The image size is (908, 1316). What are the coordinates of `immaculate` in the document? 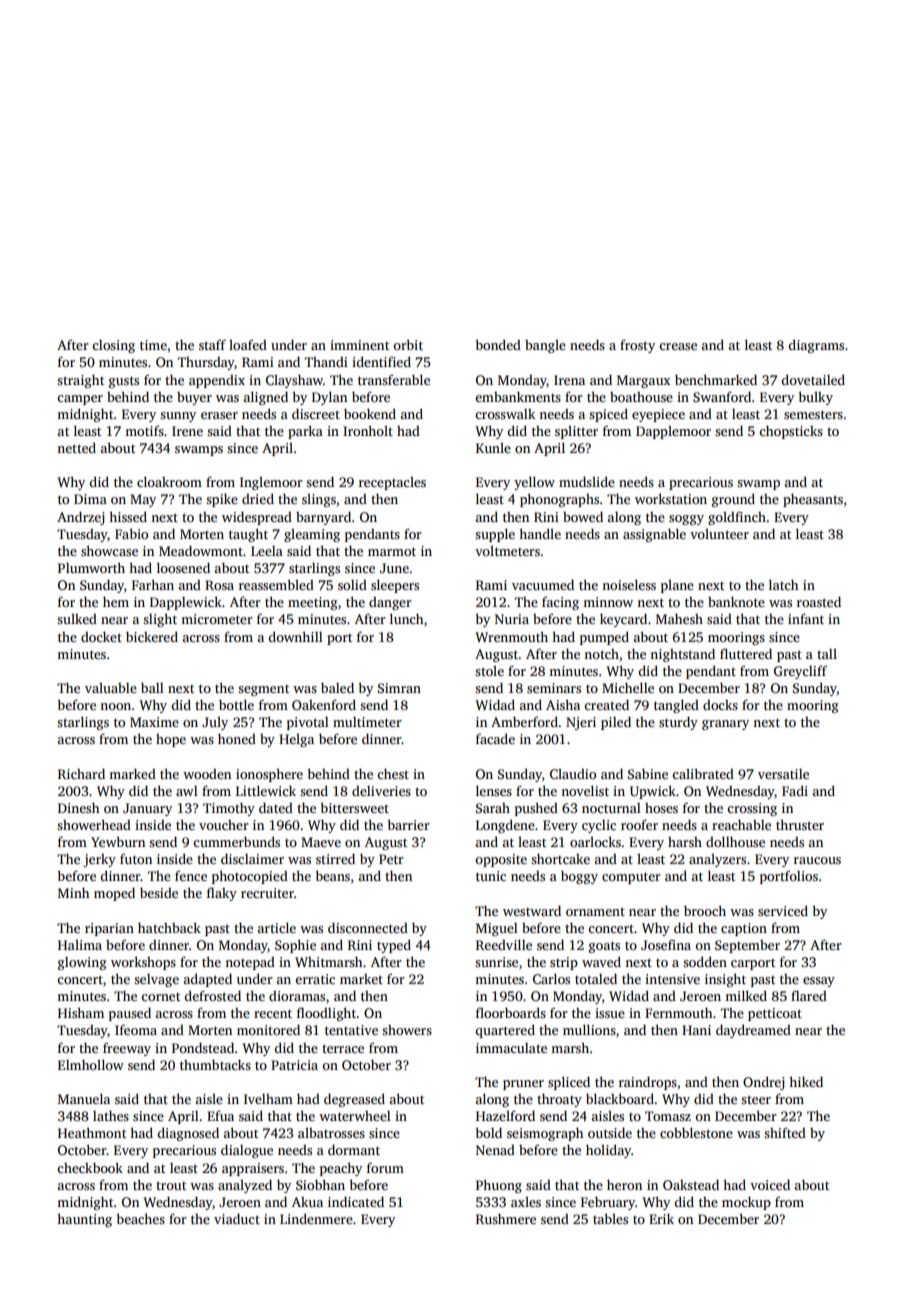 It's located at (511, 1048).
